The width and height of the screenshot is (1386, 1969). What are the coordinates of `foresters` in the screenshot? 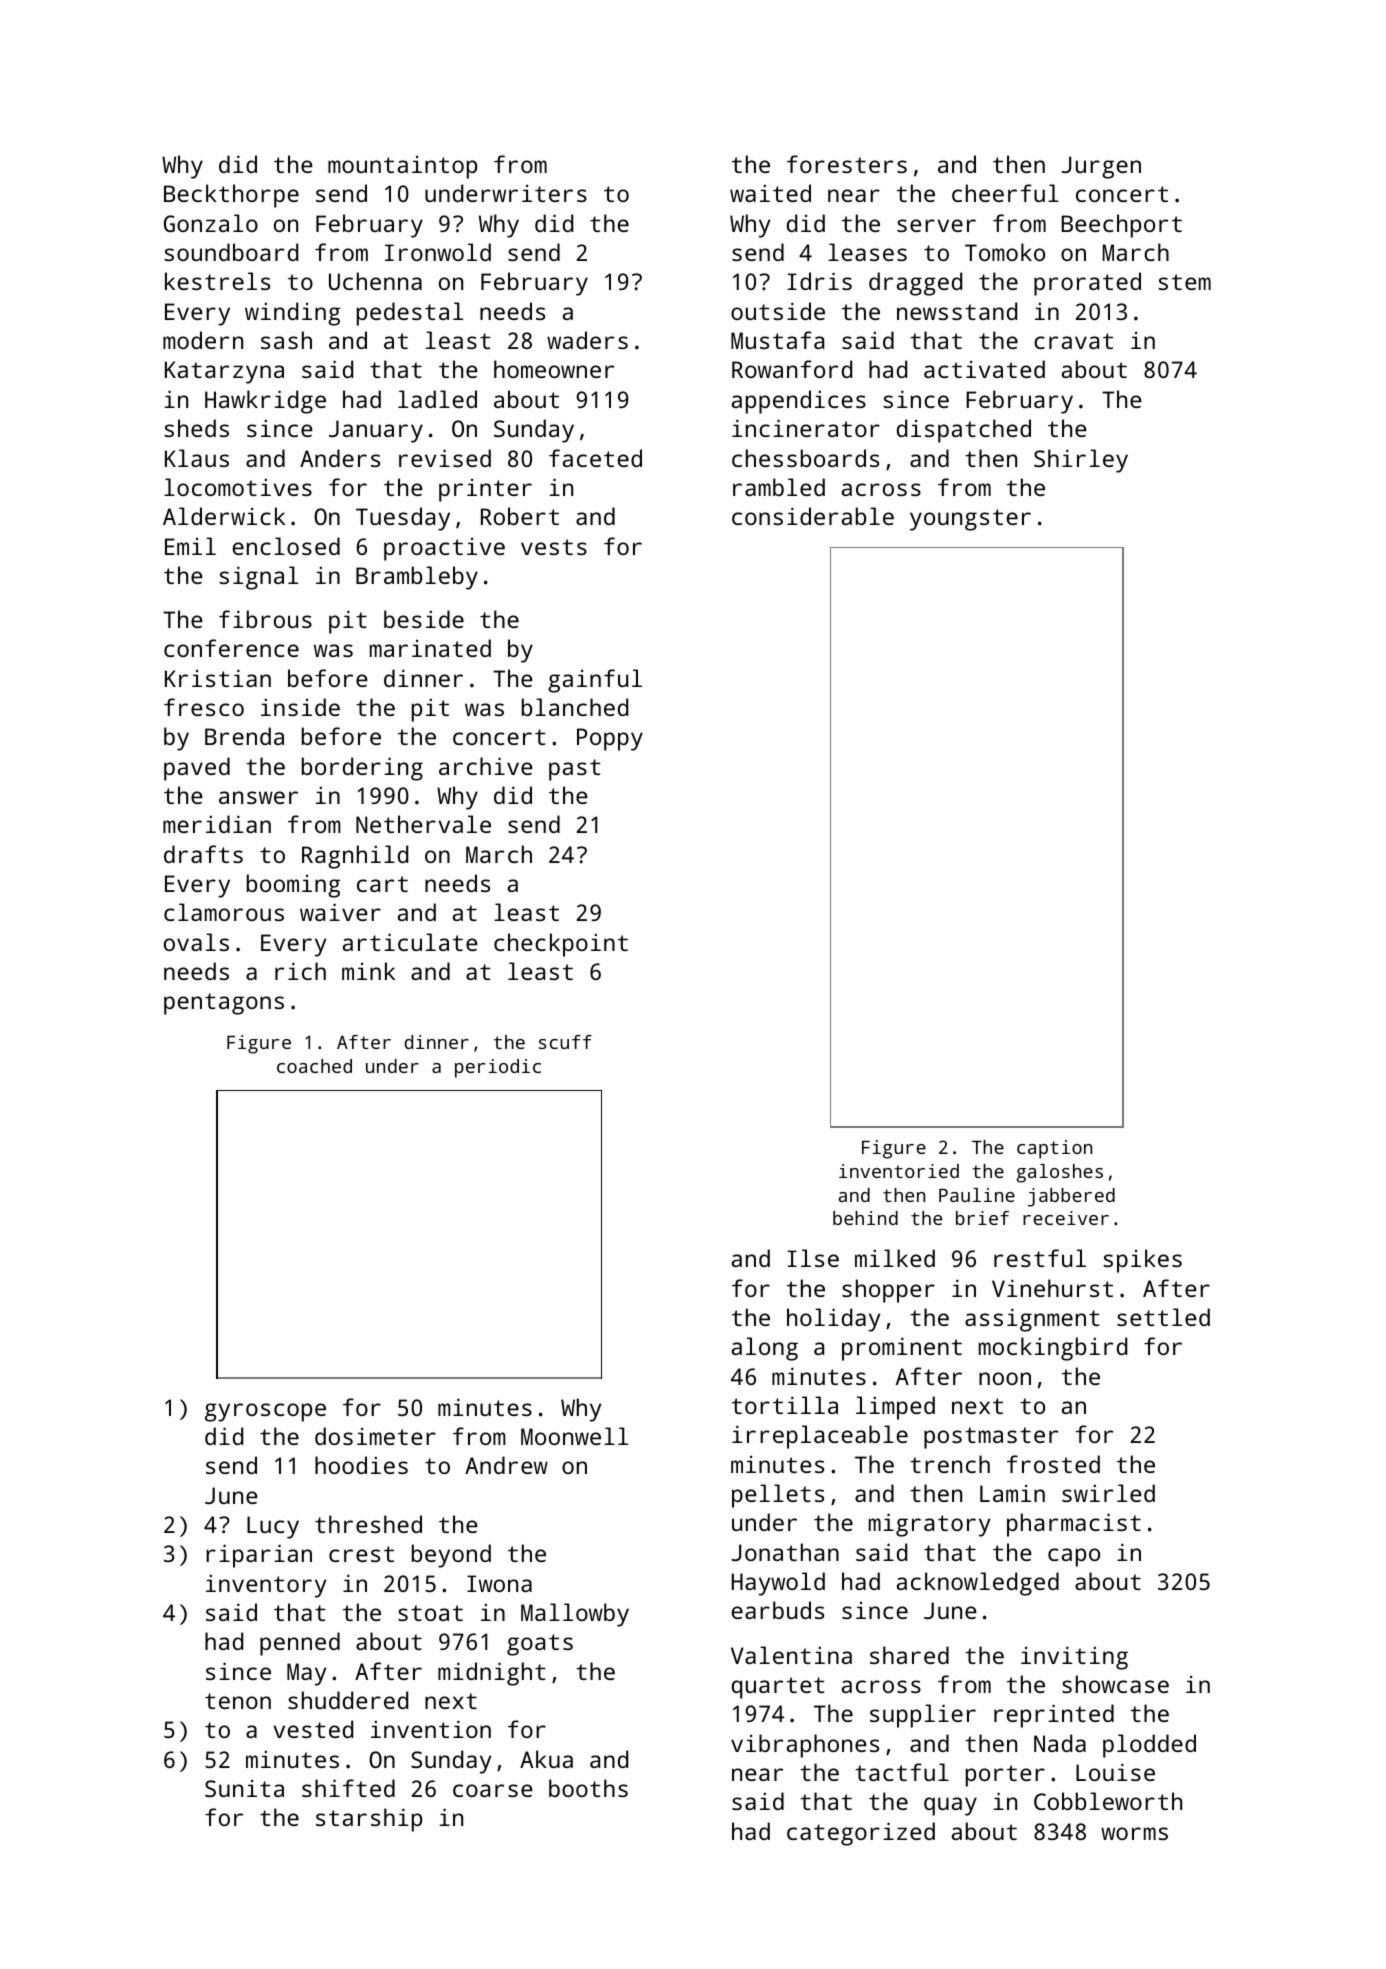 It's located at (847, 164).
